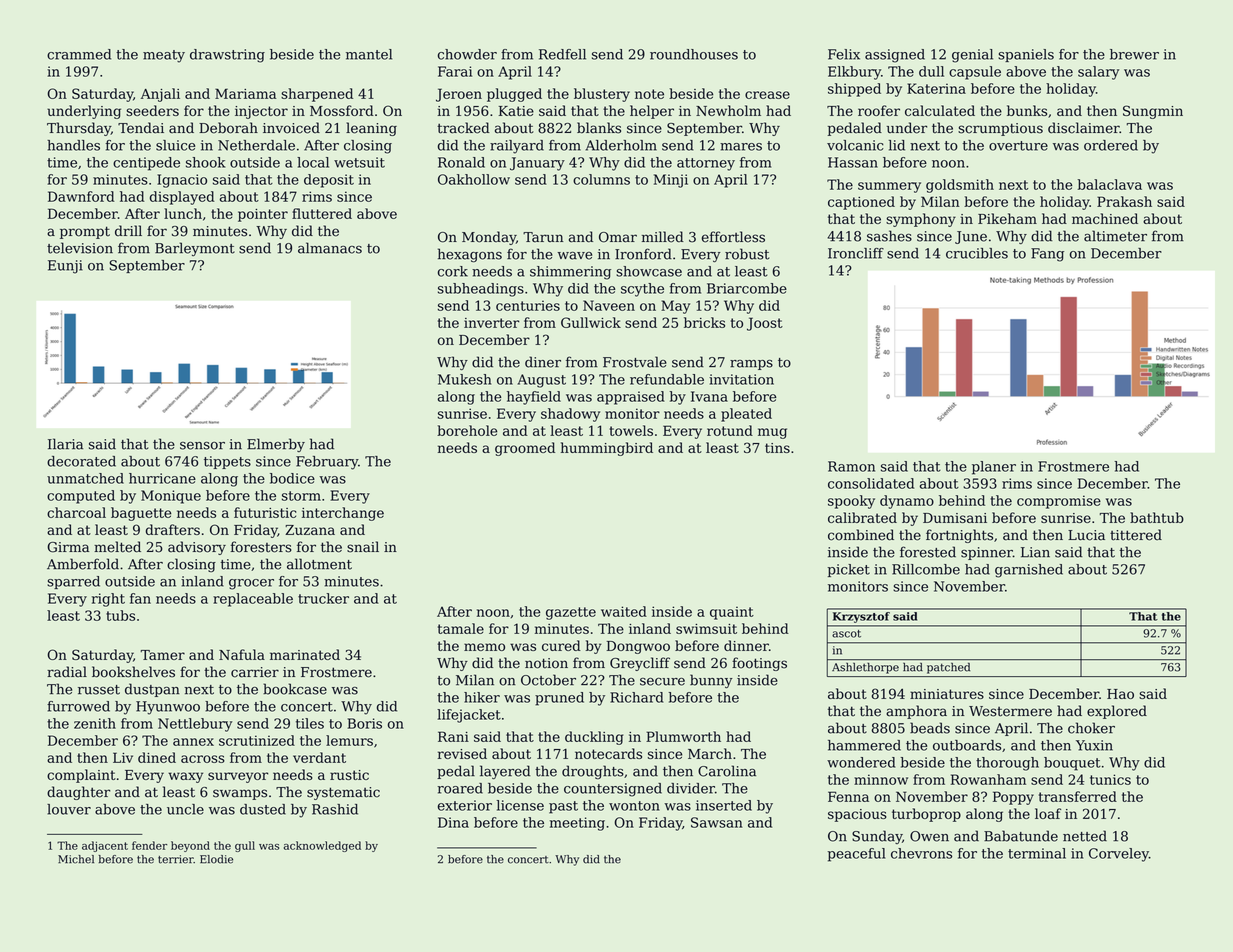  What do you see at coordinates (1119, 855) in the screenshot?
I see `Corveley` at bounding box center [1119, 855].
